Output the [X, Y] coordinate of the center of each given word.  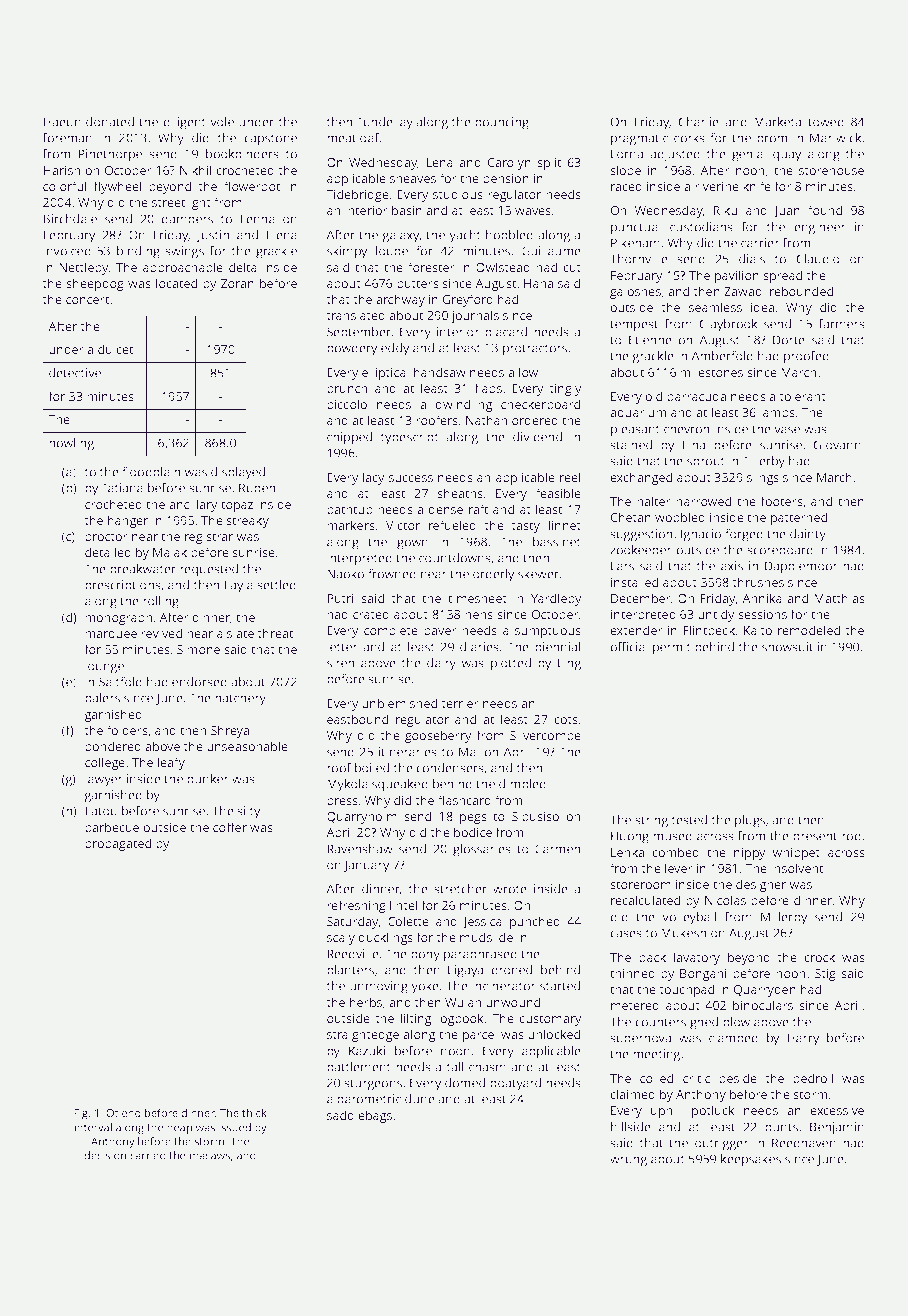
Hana [538, 283]
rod [851, 836]
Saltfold [120, 682]
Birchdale [70, 219]
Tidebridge [357, 195]
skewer [538, 574]
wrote [510, 889]
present [815, 838]
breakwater [143, 569]
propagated [118, 844]
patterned [799, 518]
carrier [760, 243]
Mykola [347, 785]
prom [772, 140]
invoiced [67, 251]
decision [105, 1155]
